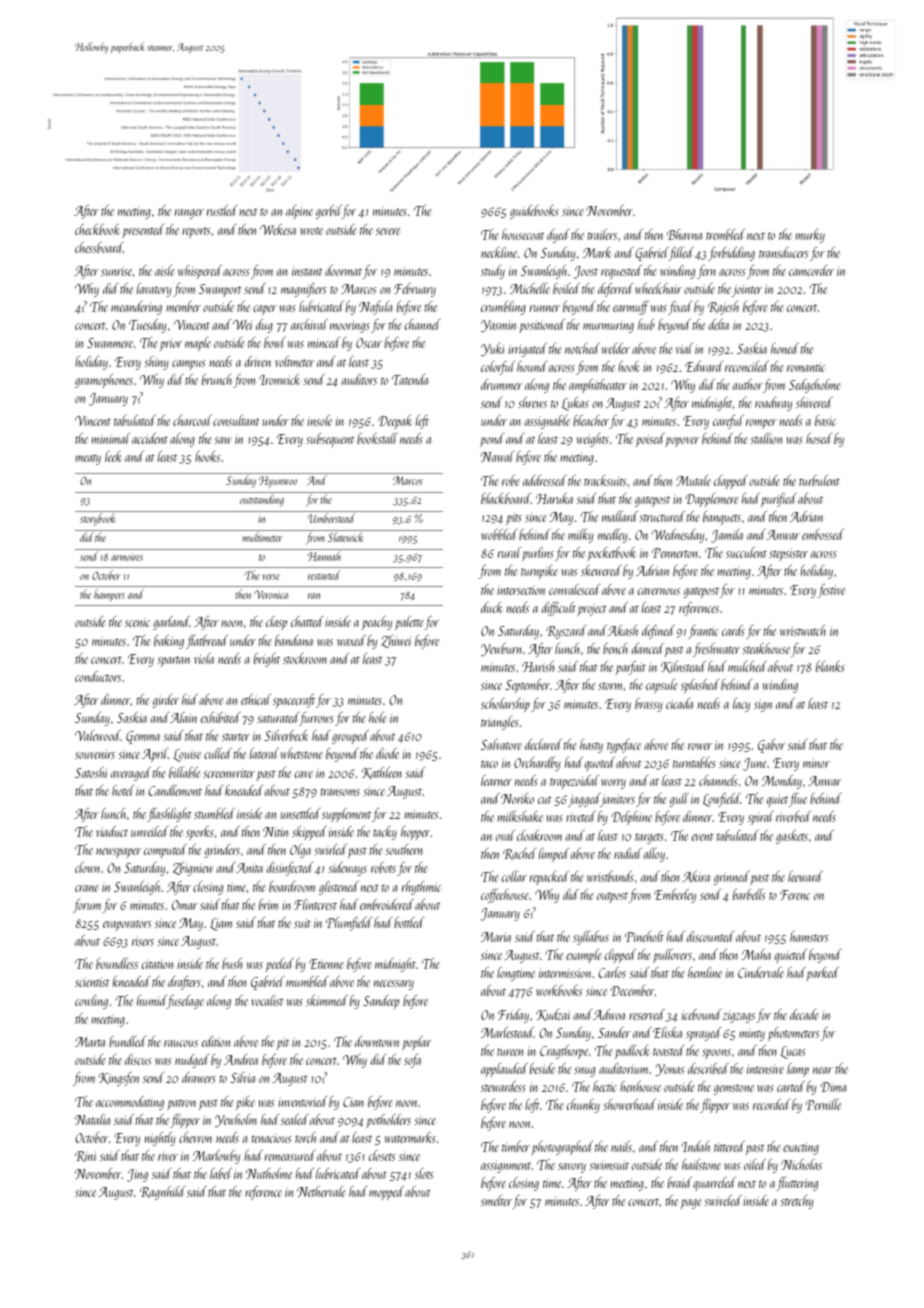  Describe the element at coordinates (491, 607) in the image. I see `duck` at that location.
